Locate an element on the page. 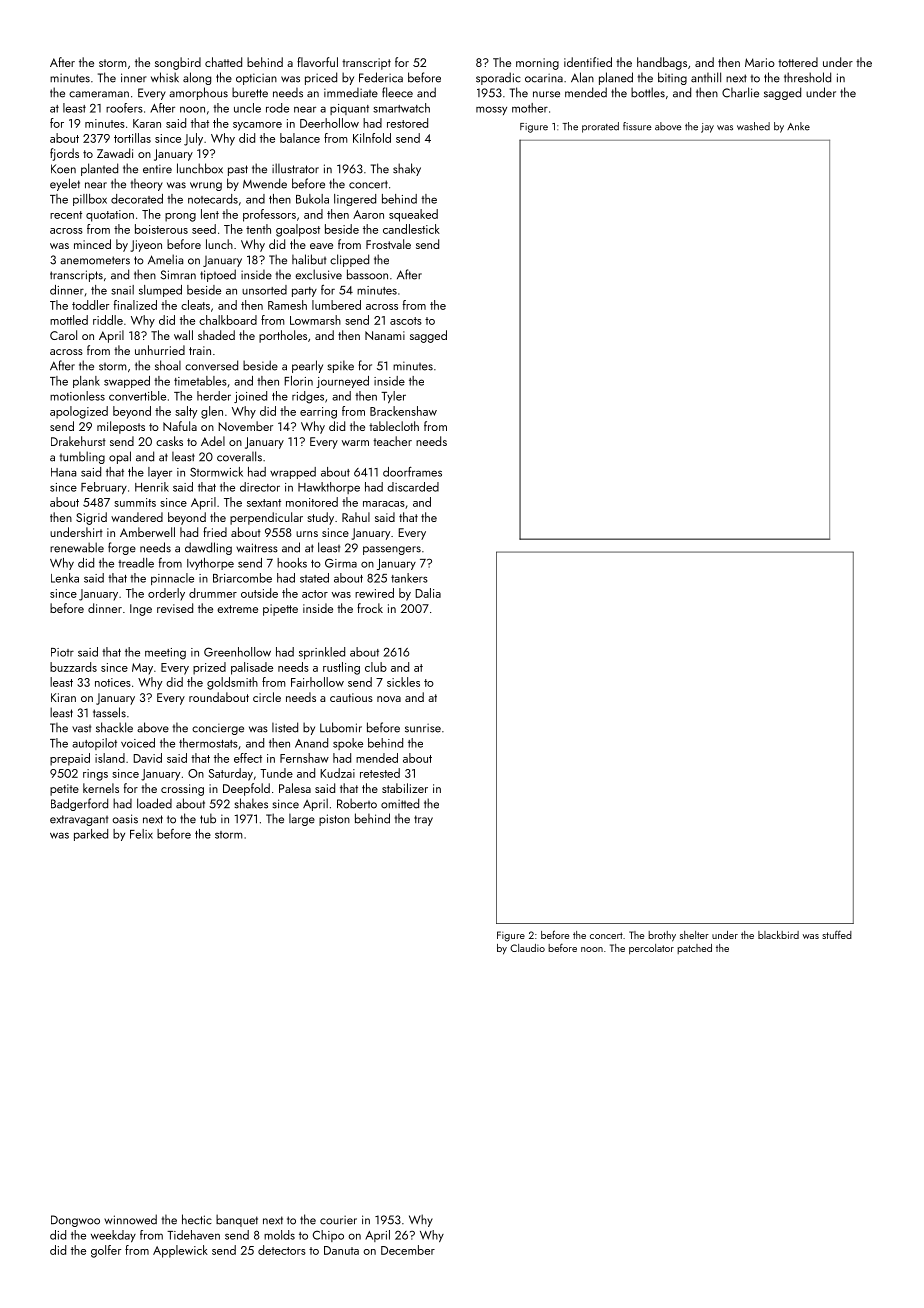 This page has width=924, height=1308. sunrise is located at coordinates (423, 728).
